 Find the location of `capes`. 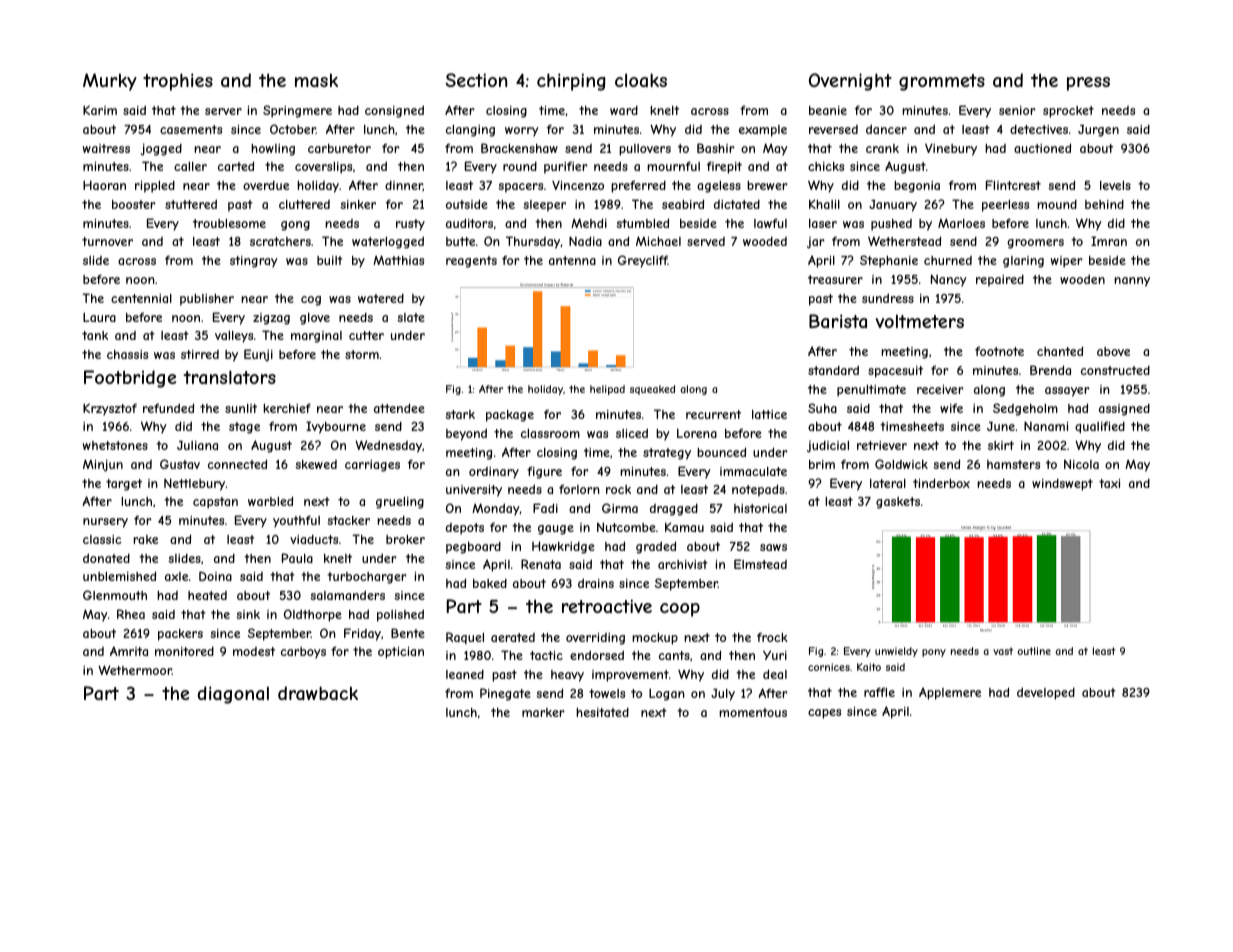

capes is located at coordinates (824, 714).
